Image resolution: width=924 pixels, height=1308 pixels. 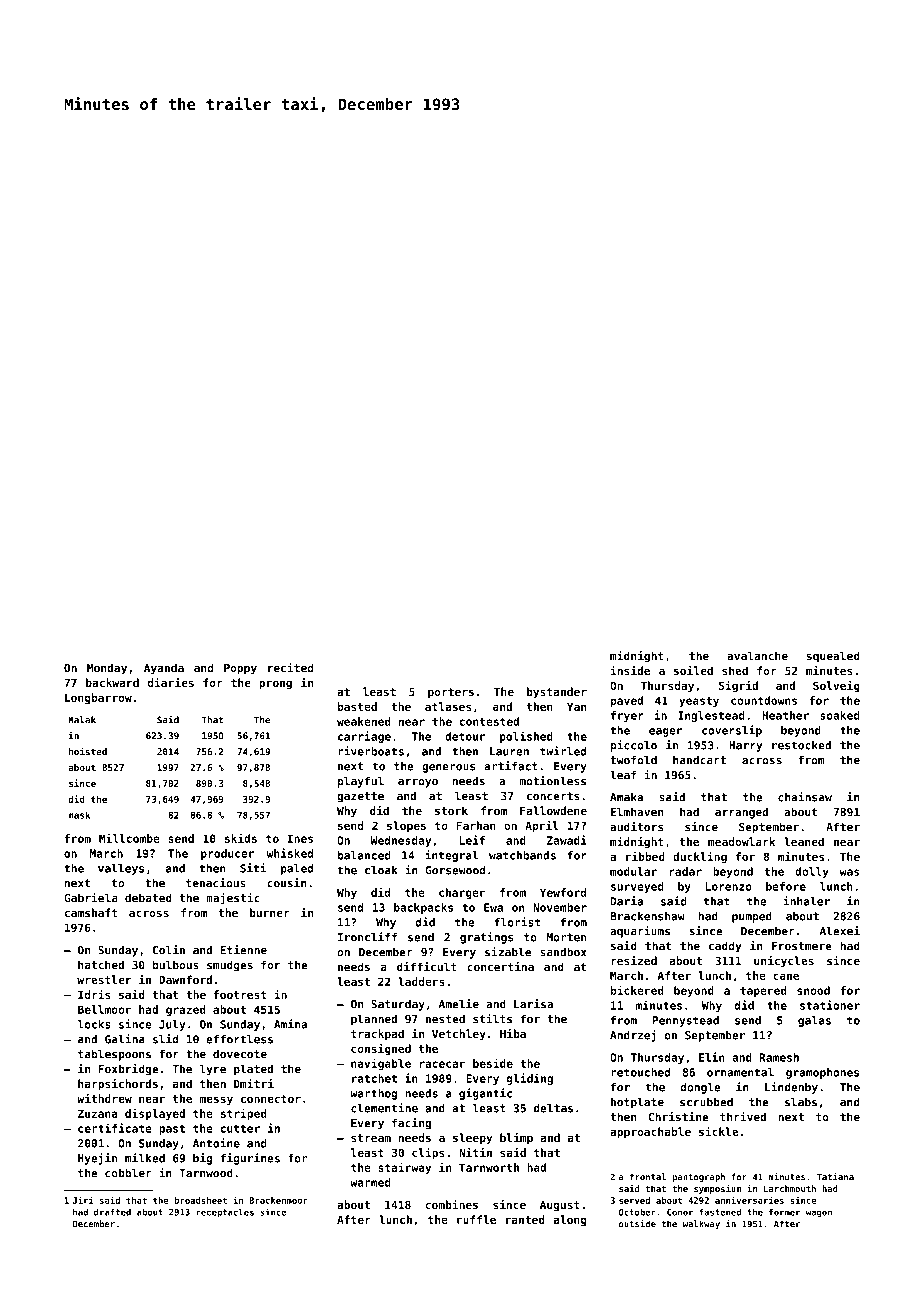 What do you see at coordinates (757, 656) in the image?
I see `avalanche` at bounding box center [757, 656].
